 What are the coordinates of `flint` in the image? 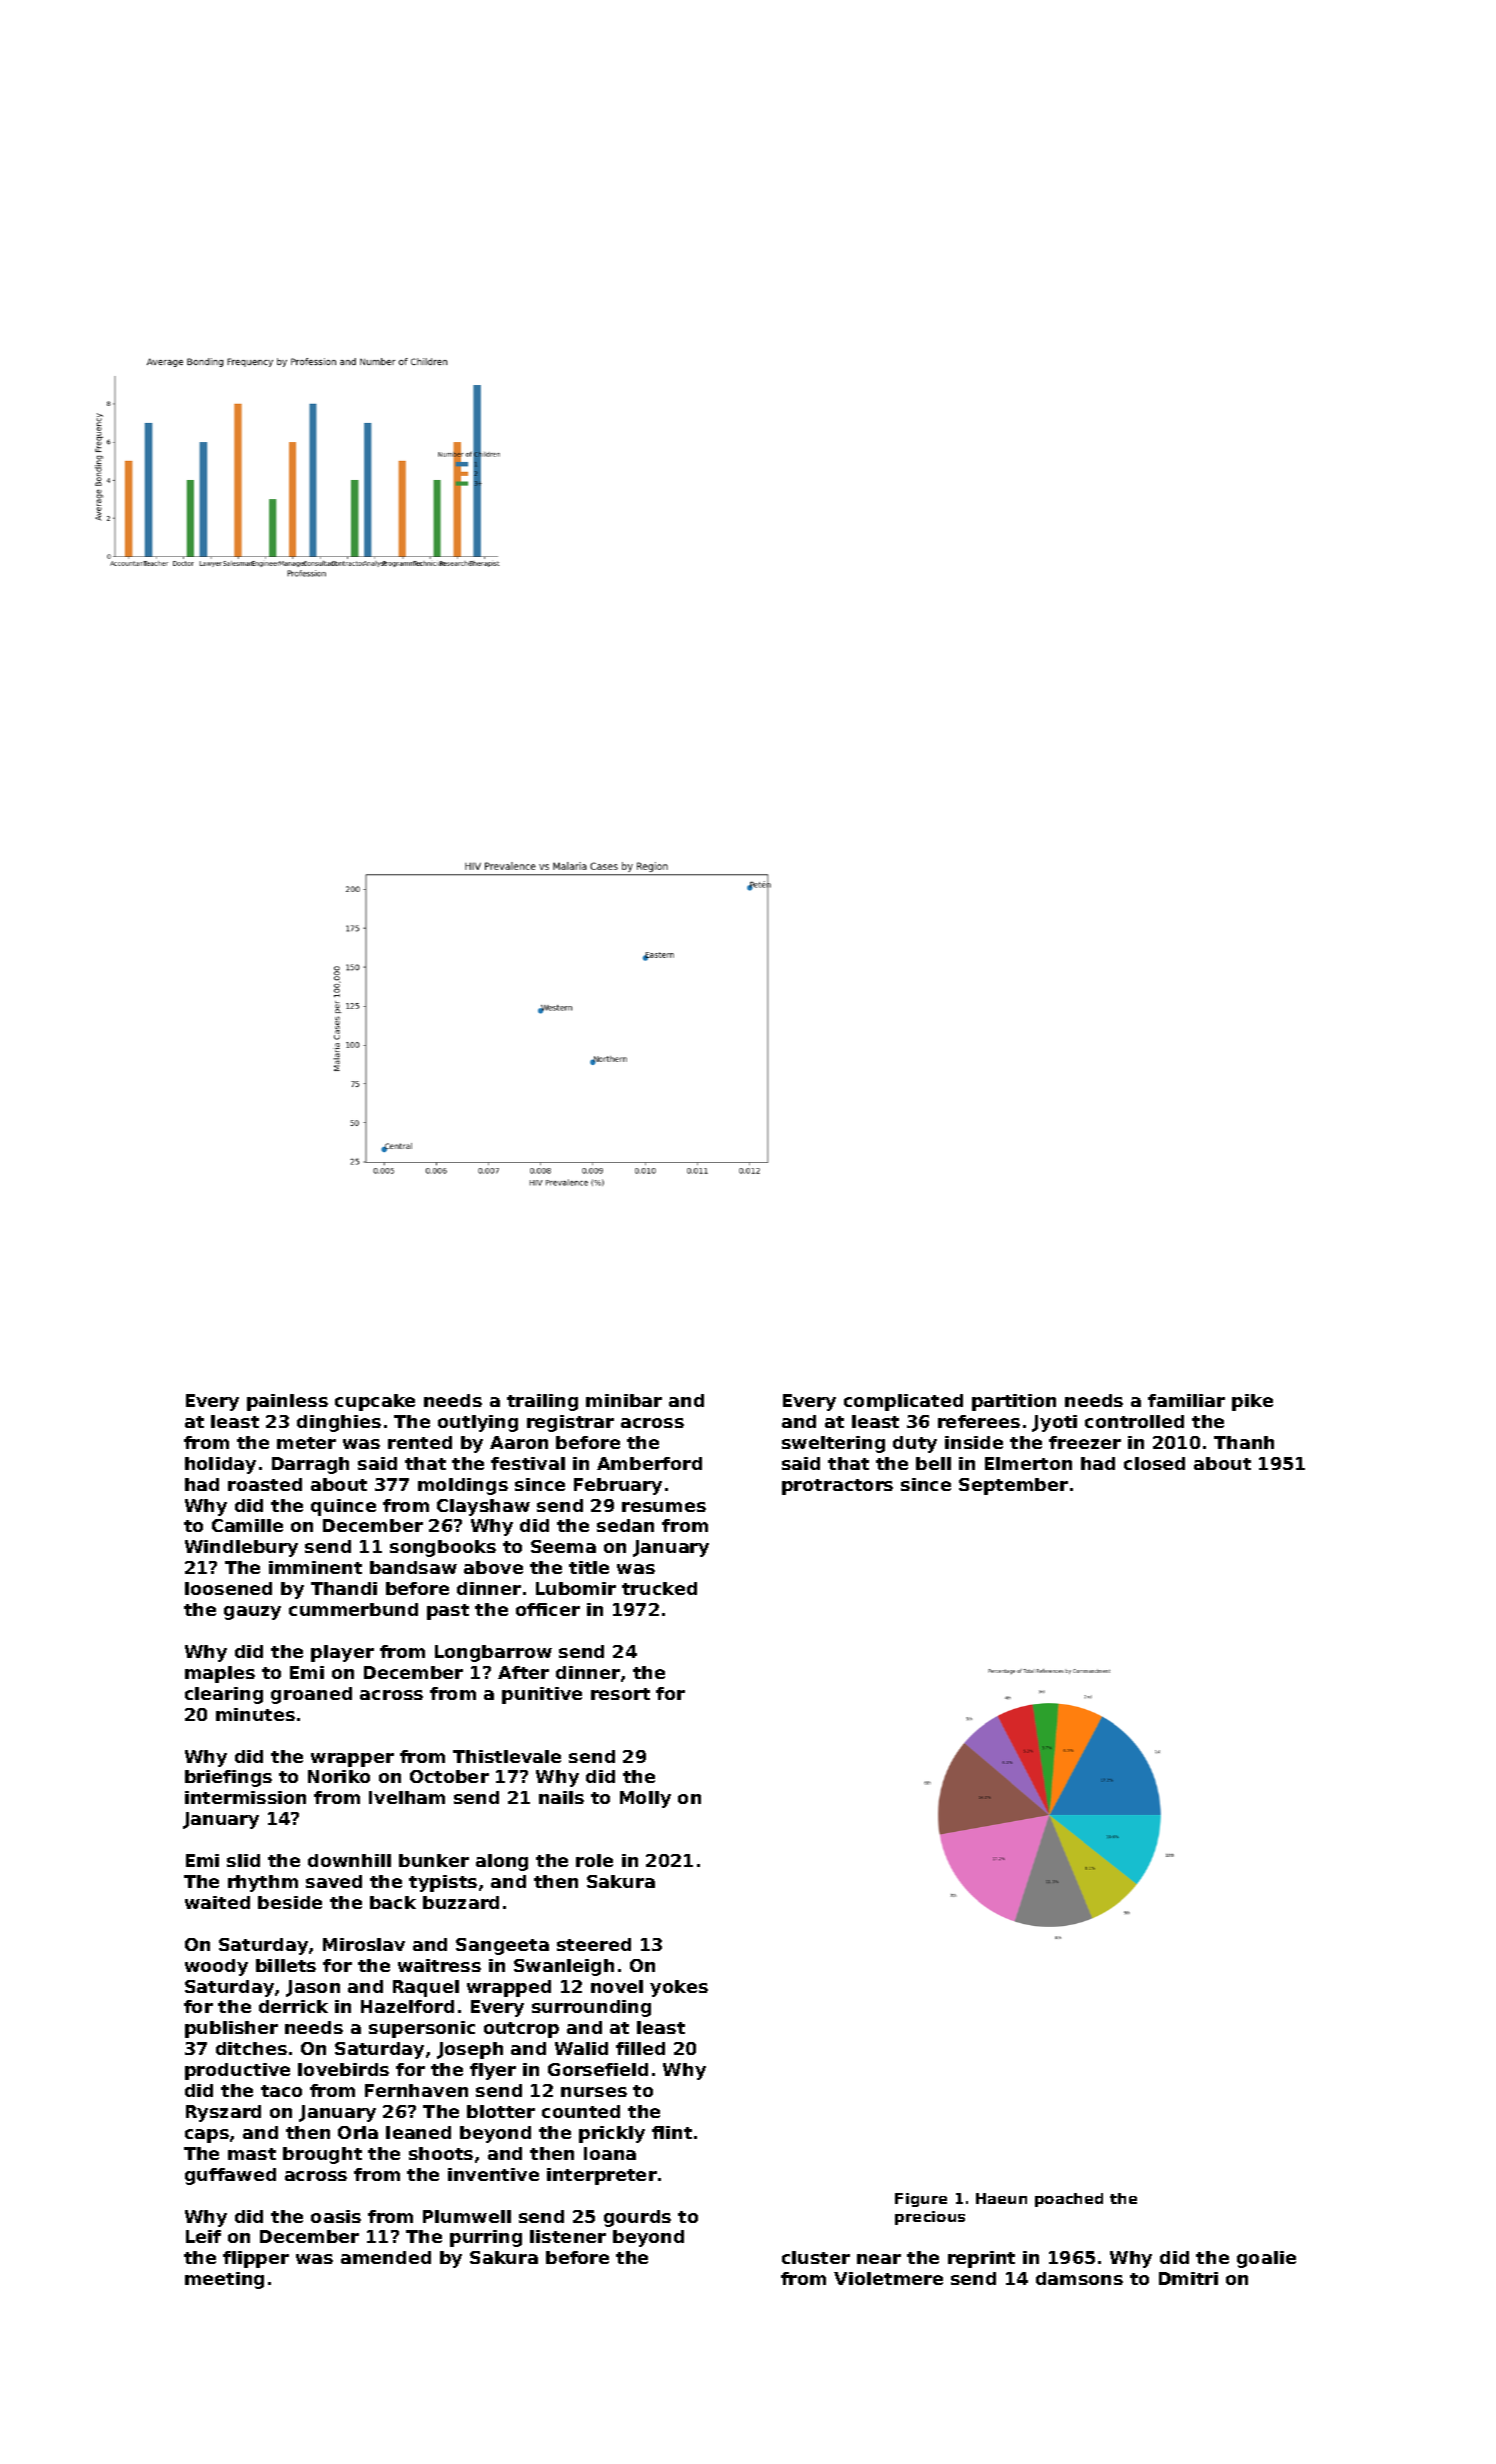 It's located at (672, 2132).
